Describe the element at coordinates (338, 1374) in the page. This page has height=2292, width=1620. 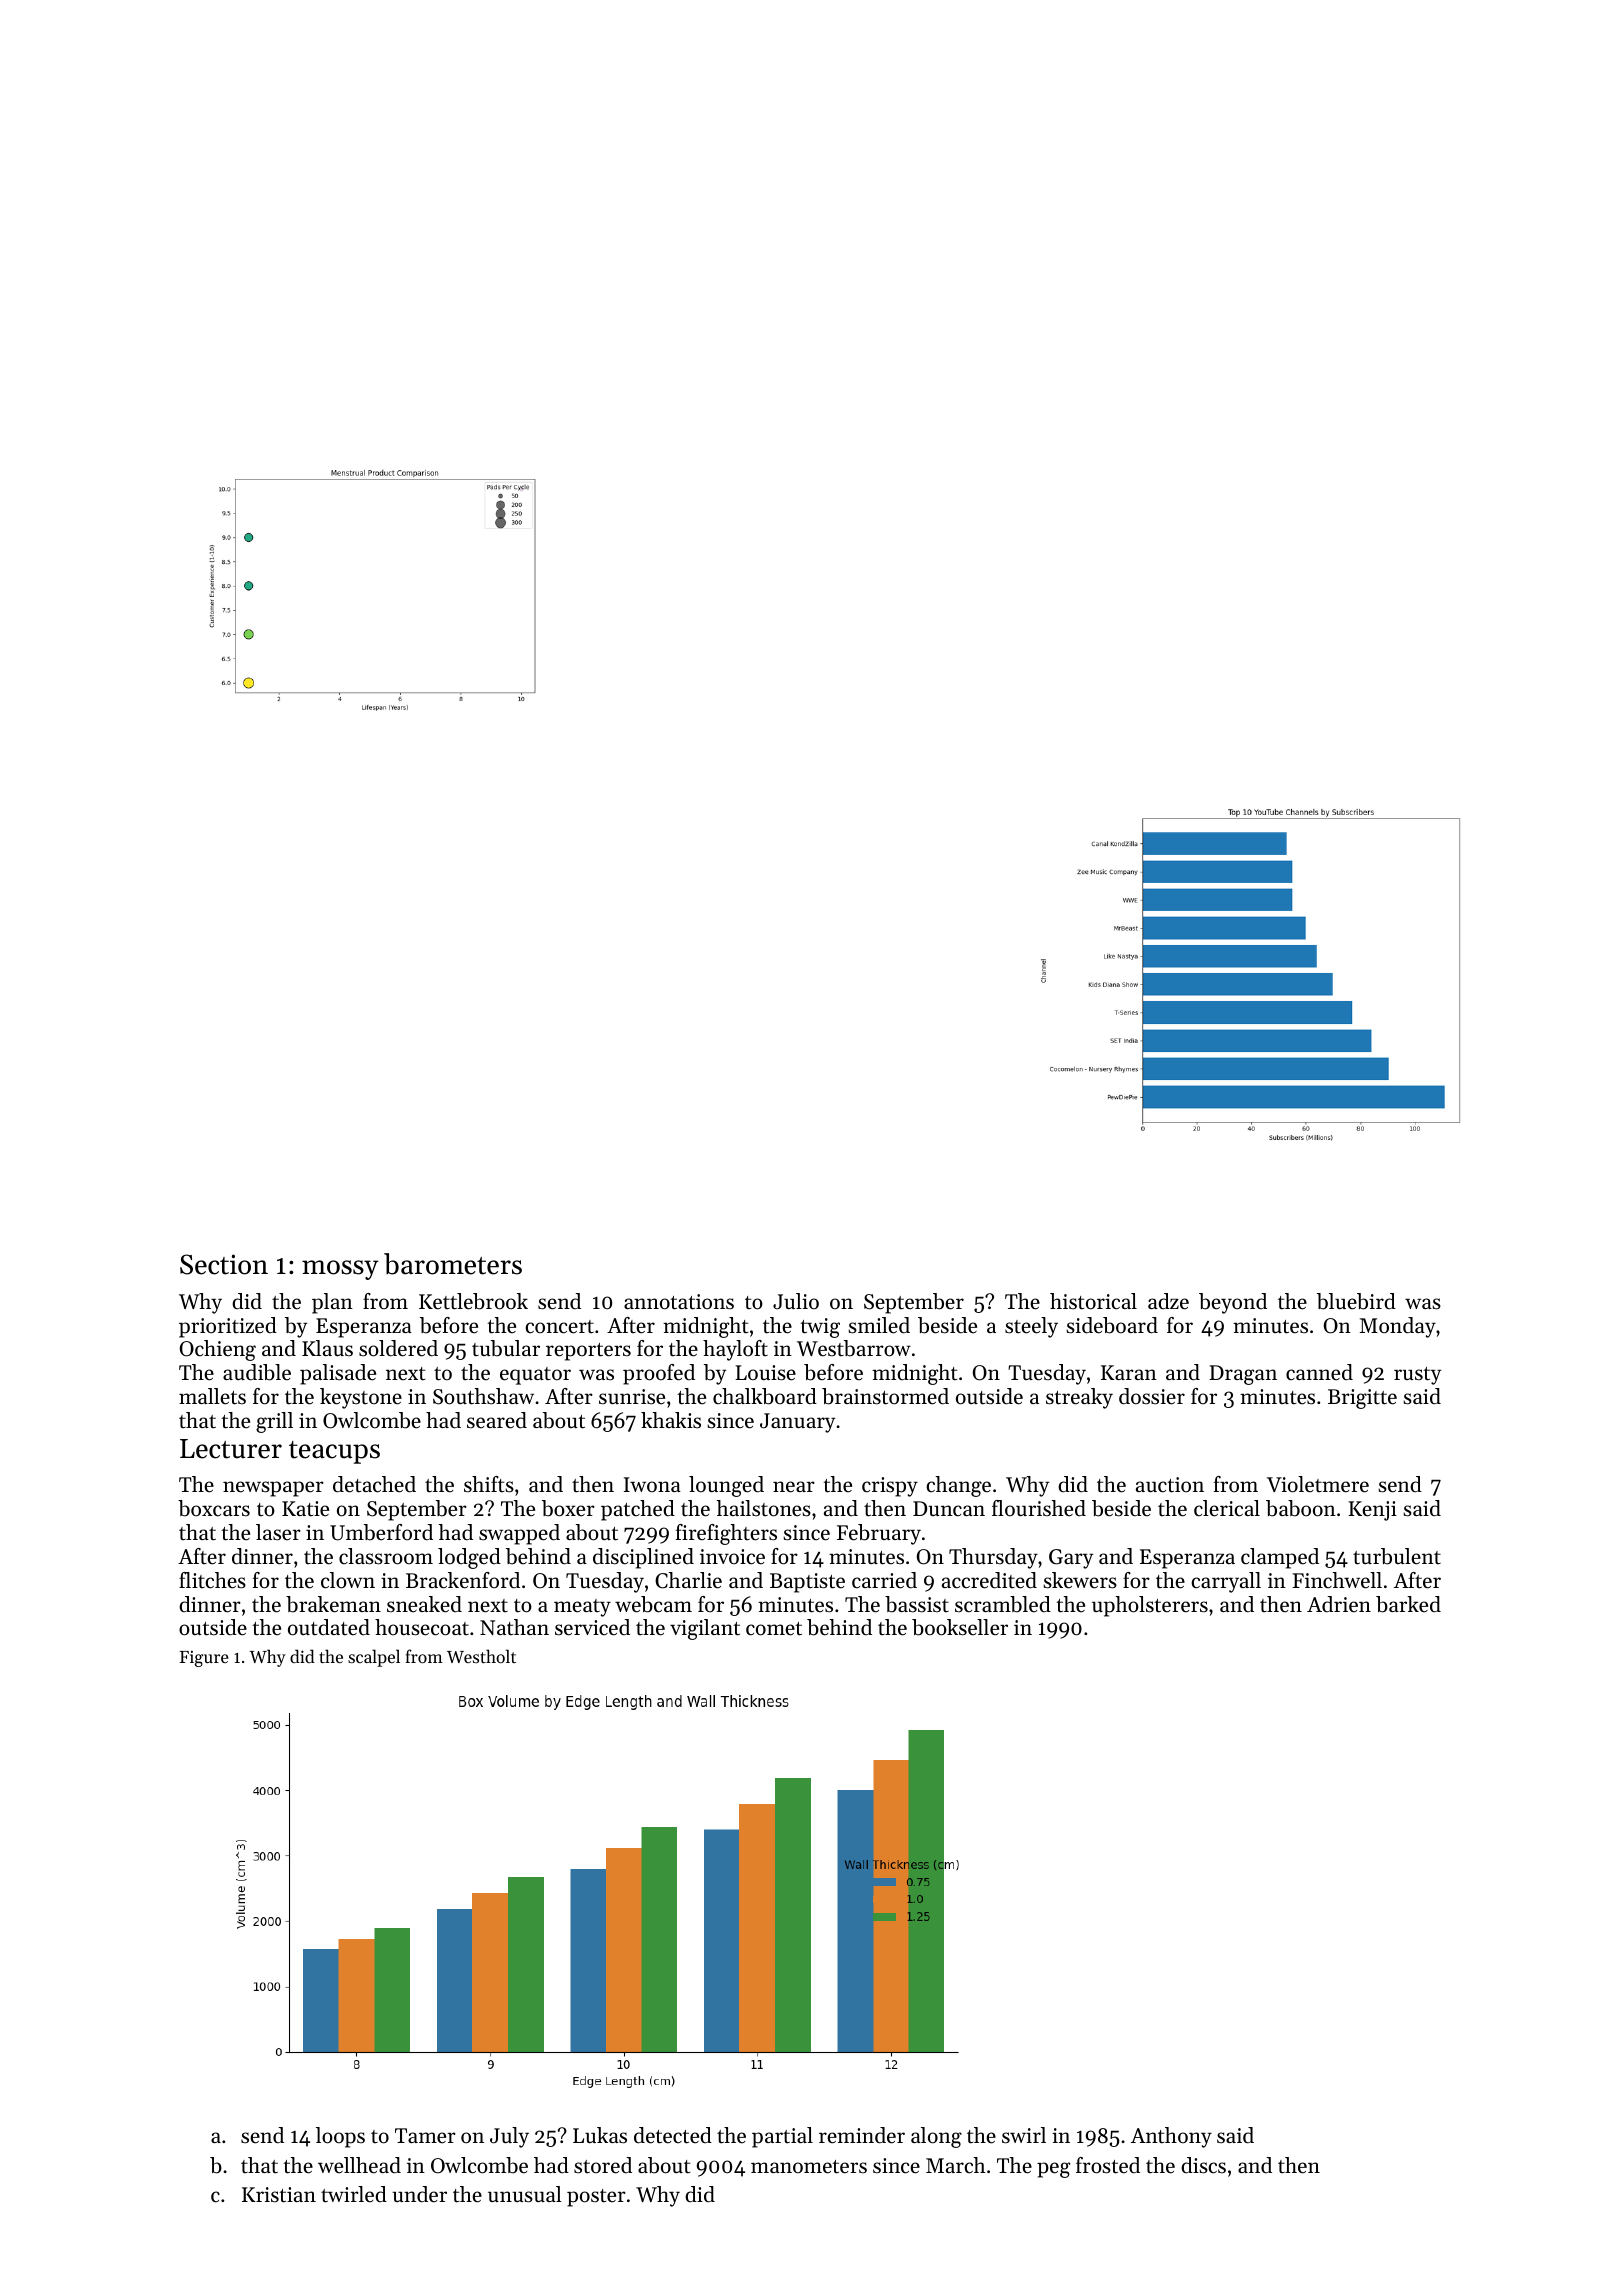
I see `palisade` at that location.
